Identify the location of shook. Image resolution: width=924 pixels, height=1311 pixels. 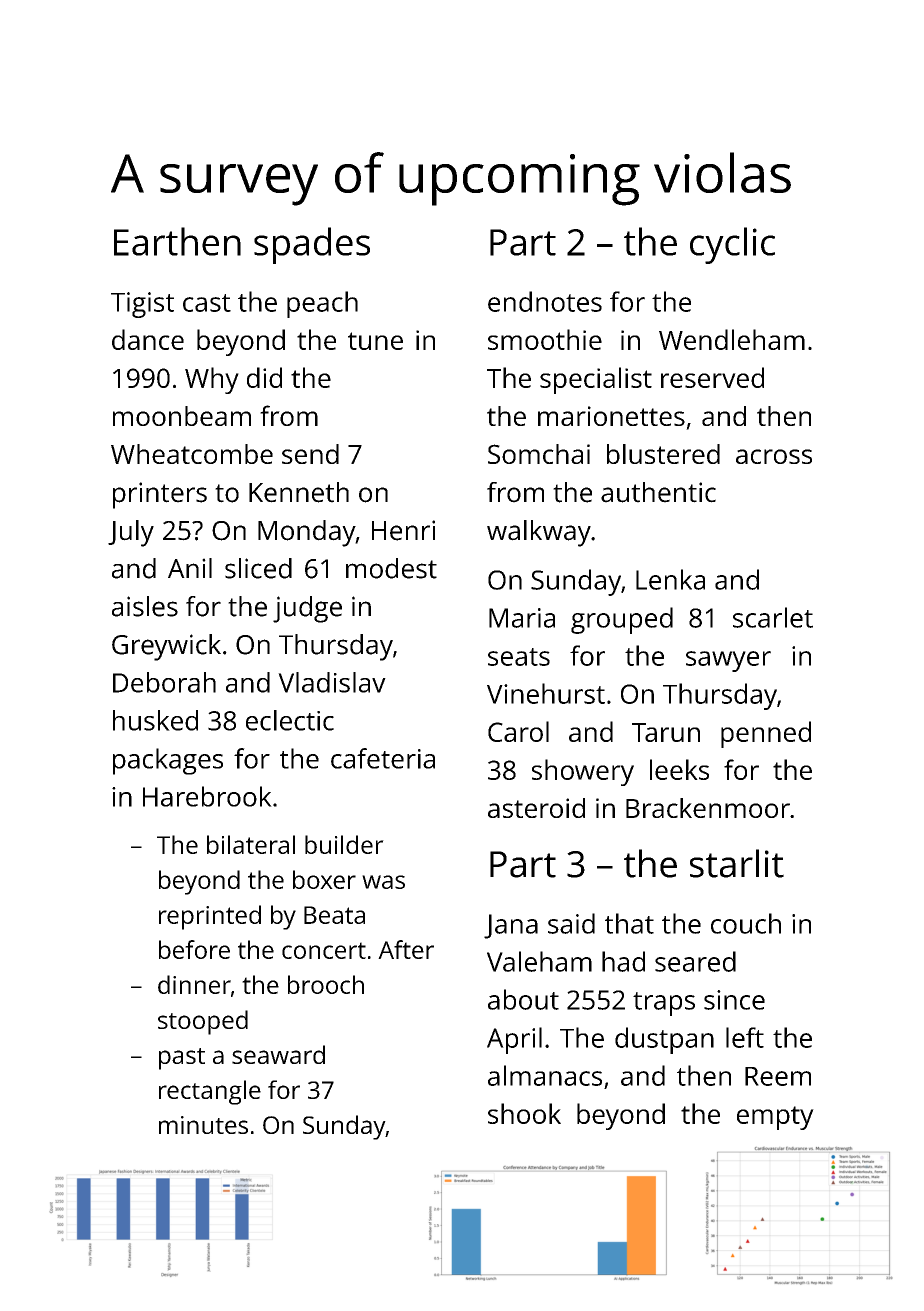
(524, 1113).
